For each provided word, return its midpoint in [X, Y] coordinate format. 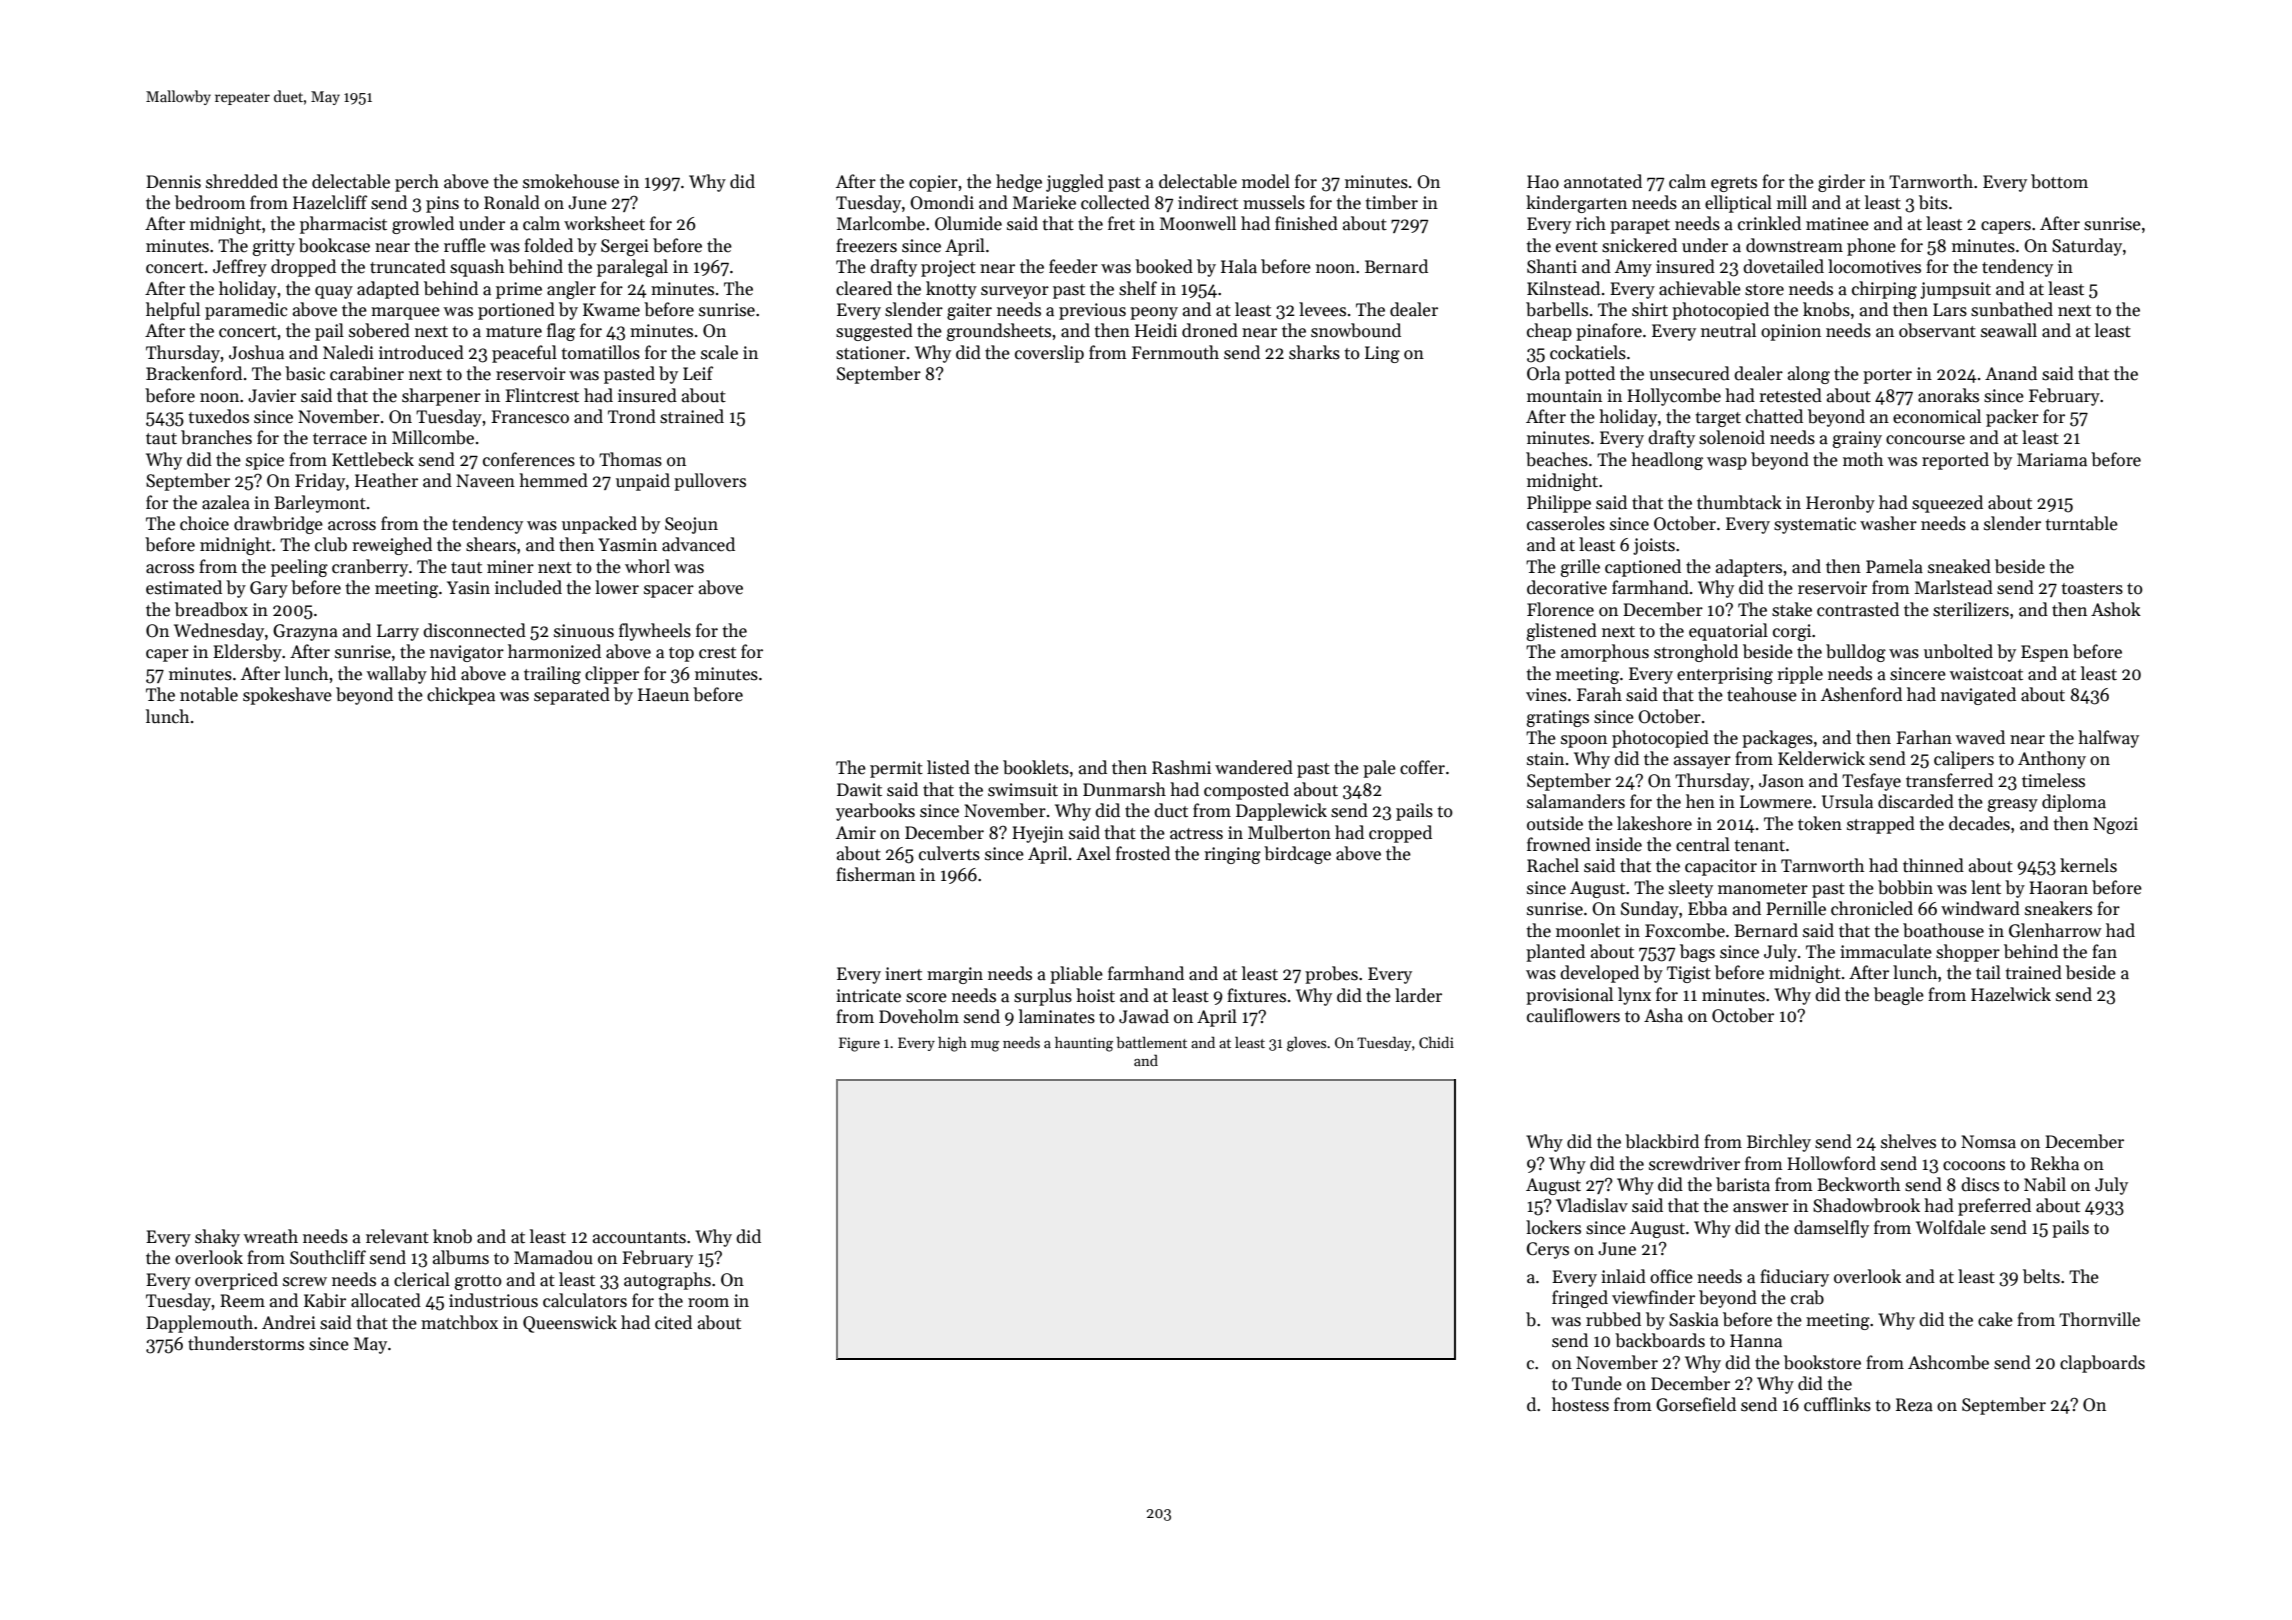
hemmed [553, 480]
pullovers [710, 482]
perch [417, 183]
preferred [1994, 1207]
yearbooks [875, 812]
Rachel [1553, 865]
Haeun [663, 695]
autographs [667, 1281]
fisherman [875, 874]
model [1266, 181]
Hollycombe [1674, 397]
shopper [1968, 953]
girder [1841, 183]
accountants [639, 1238]
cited [673, 1322]
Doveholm [919, 1016]
